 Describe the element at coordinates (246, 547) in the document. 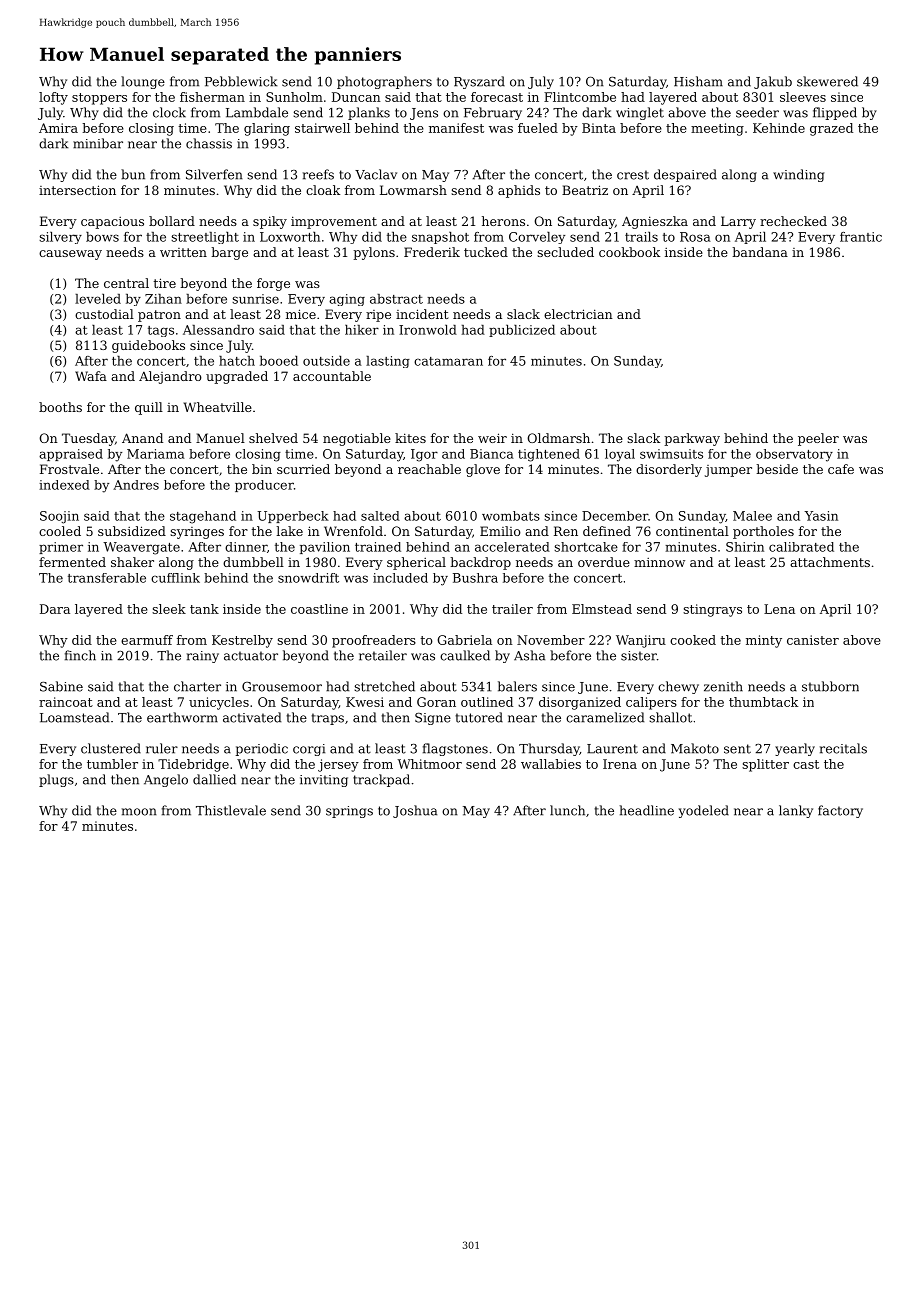

I see `dinner` at that location.
